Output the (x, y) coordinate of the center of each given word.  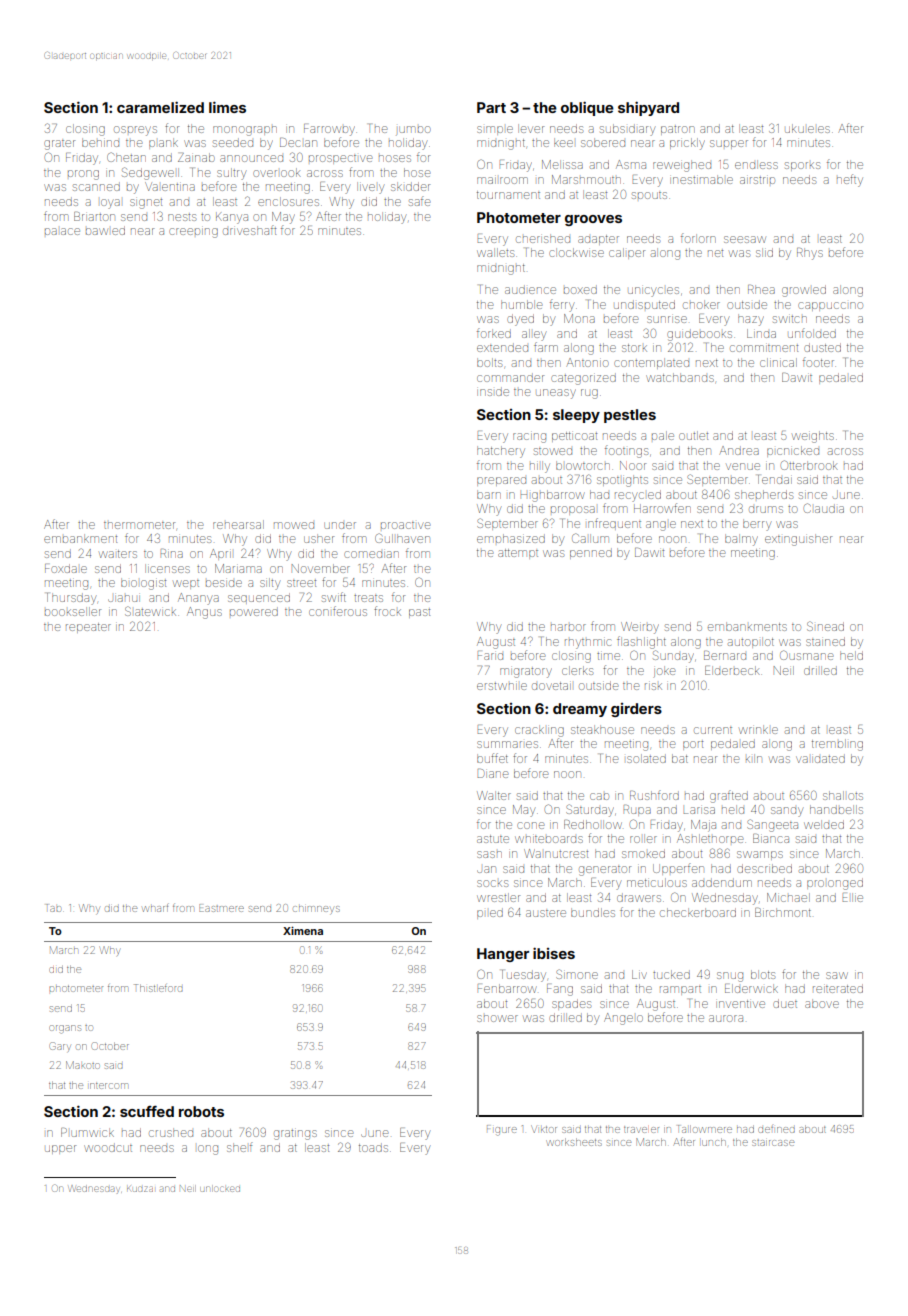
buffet (492, 758)
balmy (741, 540)
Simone (577, 974)
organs (65, 1029)
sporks (802, 166)
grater (59, 145)
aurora (726, 1018)
